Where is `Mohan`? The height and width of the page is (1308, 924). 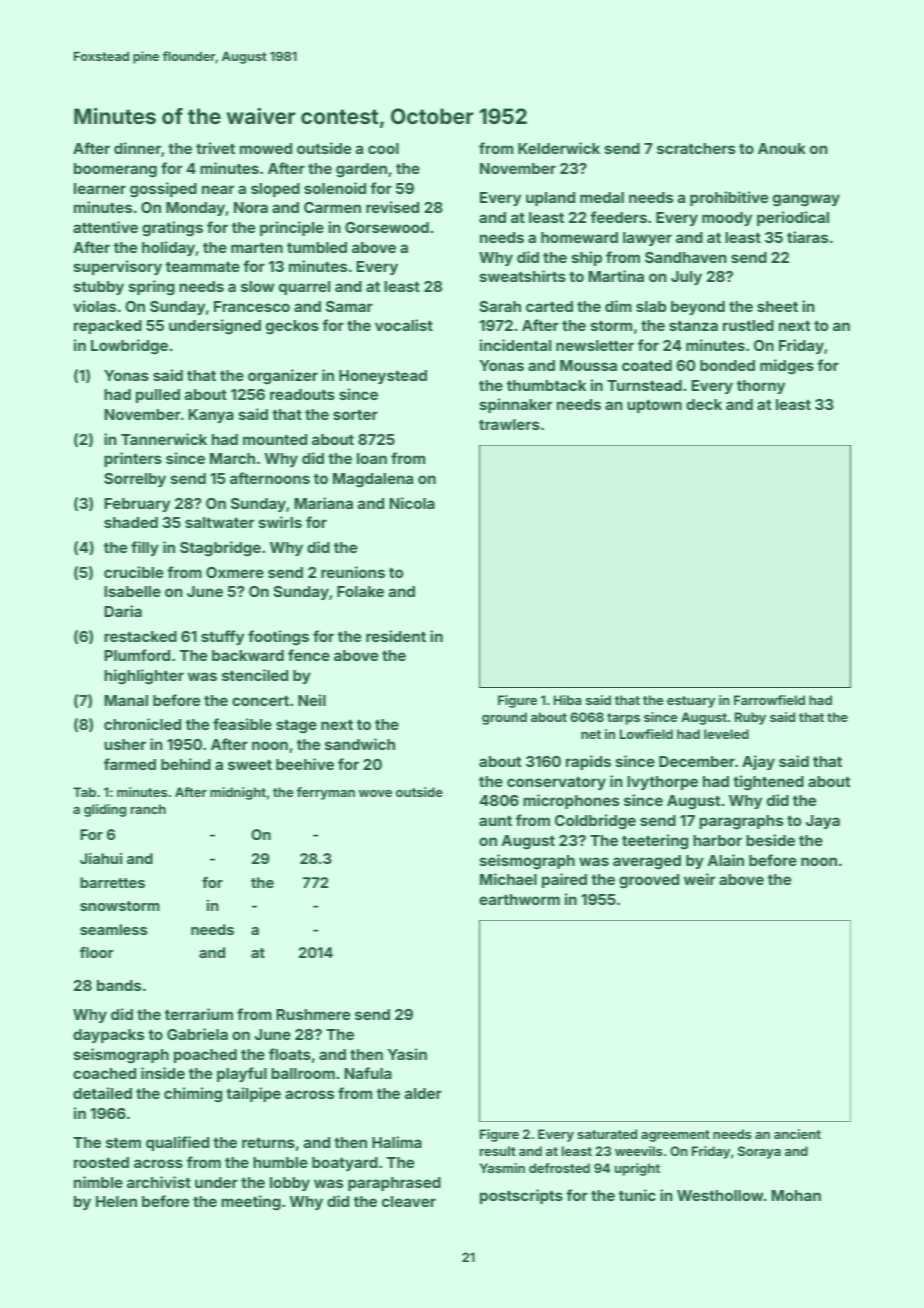 Mohan is located at coordinates (796, 1195).
